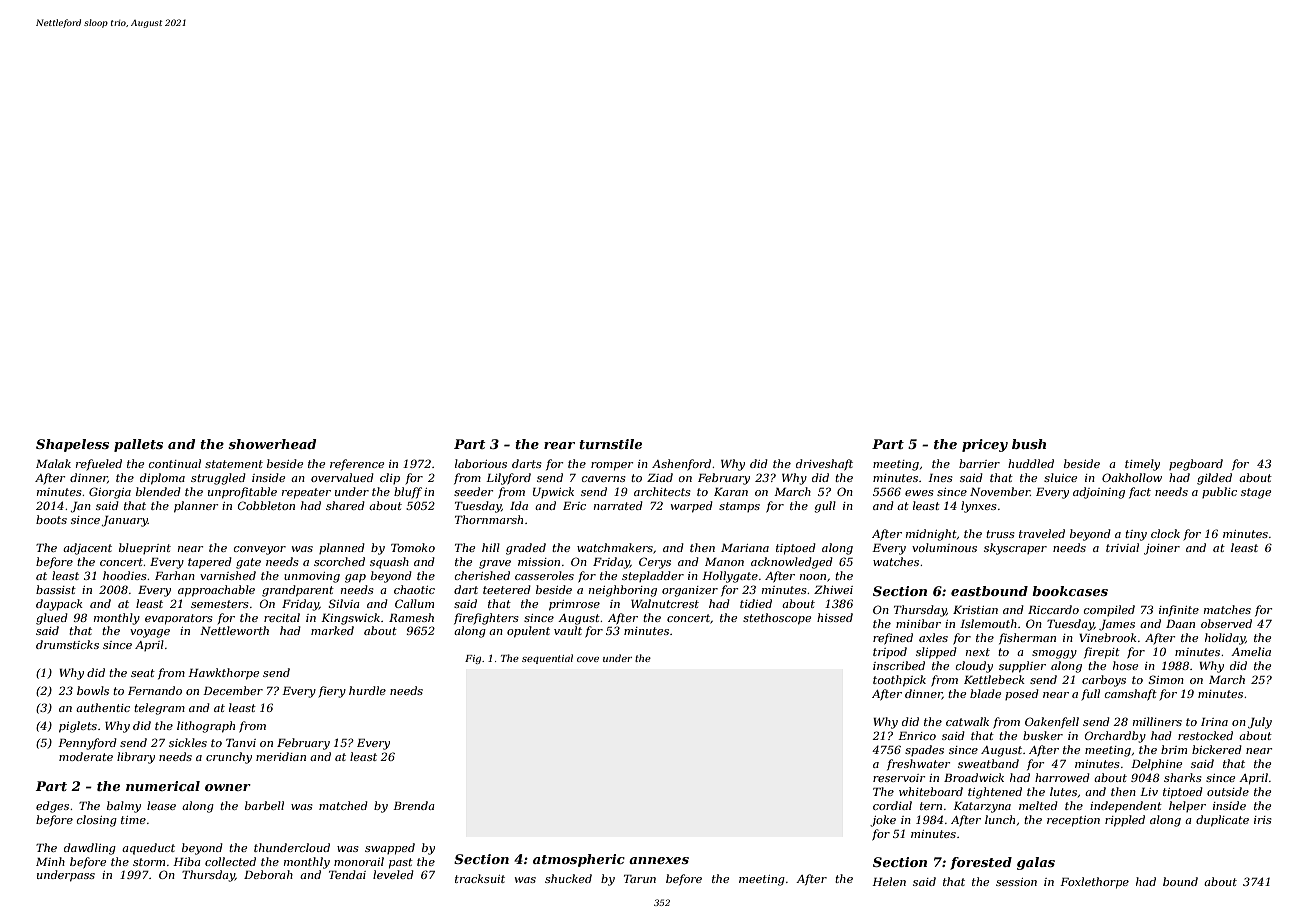 The image size is (1308, 924). Describe the element at coordinates (1029, 444) in the screenshot. I see `bush` at that location.
